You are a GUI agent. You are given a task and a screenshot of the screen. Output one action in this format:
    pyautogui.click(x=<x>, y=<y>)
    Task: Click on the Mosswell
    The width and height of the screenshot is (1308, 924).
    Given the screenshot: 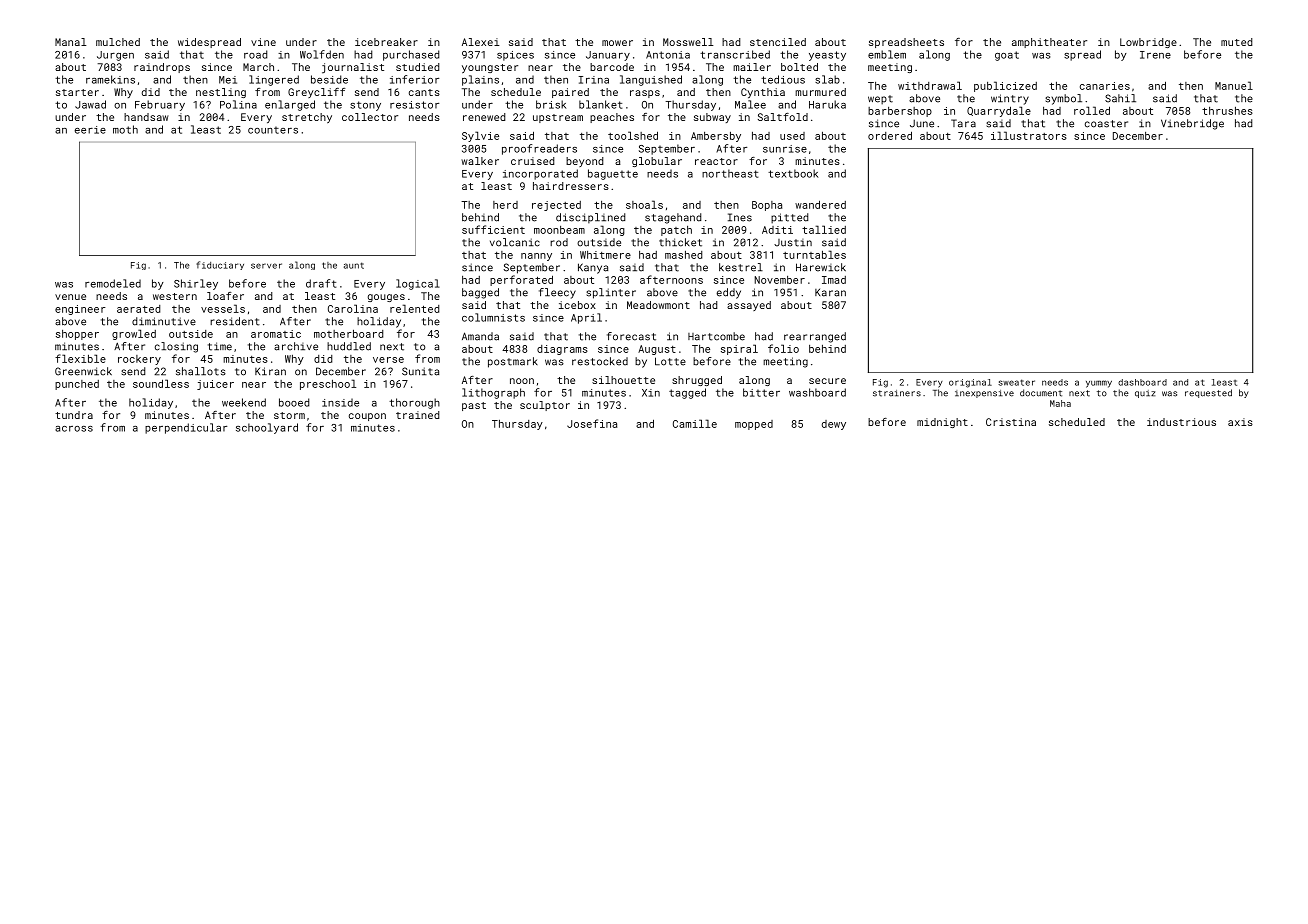 What is the action you would take?
    pyautogui.click(x=688, y=42)
